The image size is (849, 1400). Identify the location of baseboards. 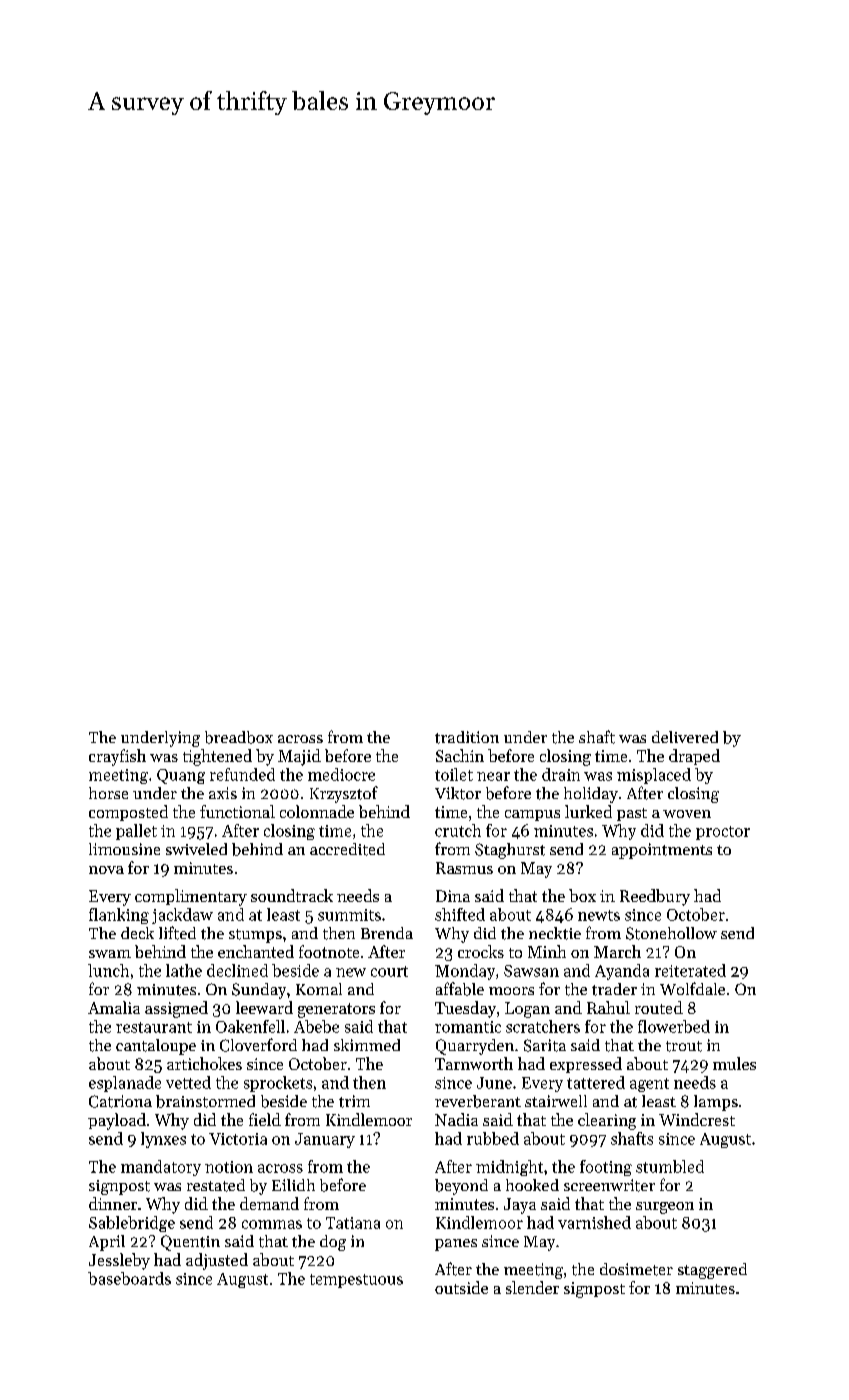
(129, 1278).
